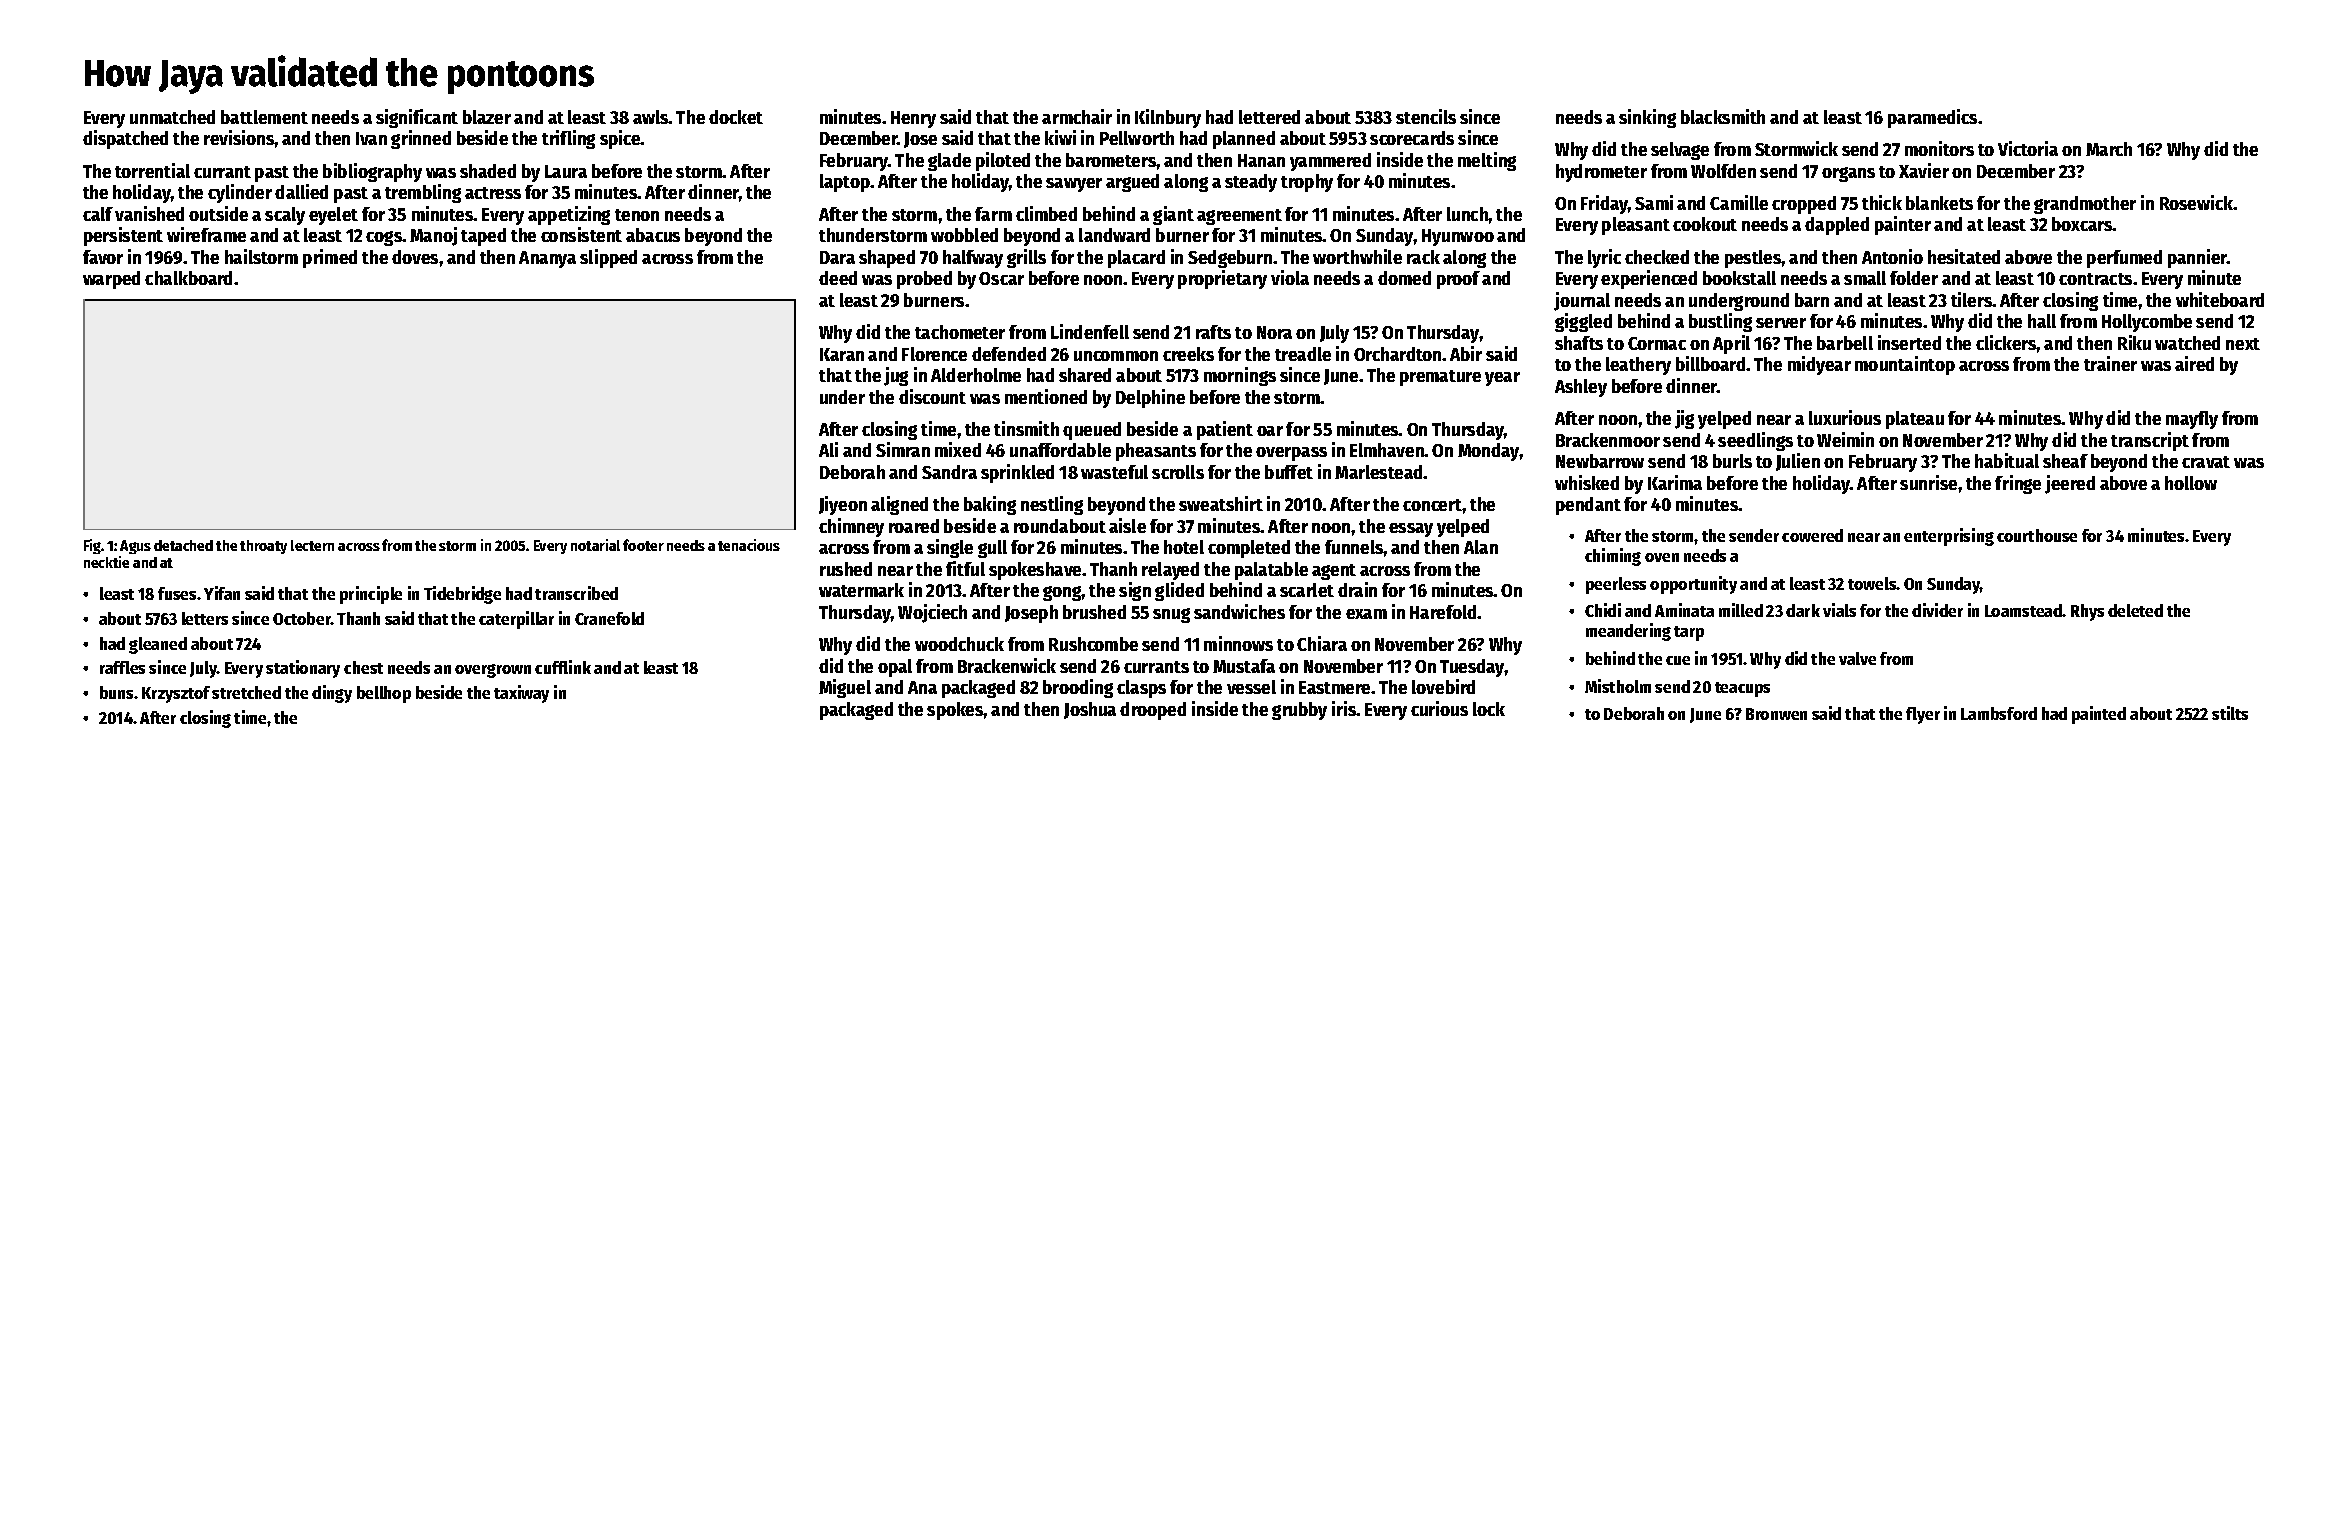 The width and height of the screenshot is (2351, 1521). Describe the element at coordinates (1812, 535) in the screenshot. I see `cowered` at that location.
